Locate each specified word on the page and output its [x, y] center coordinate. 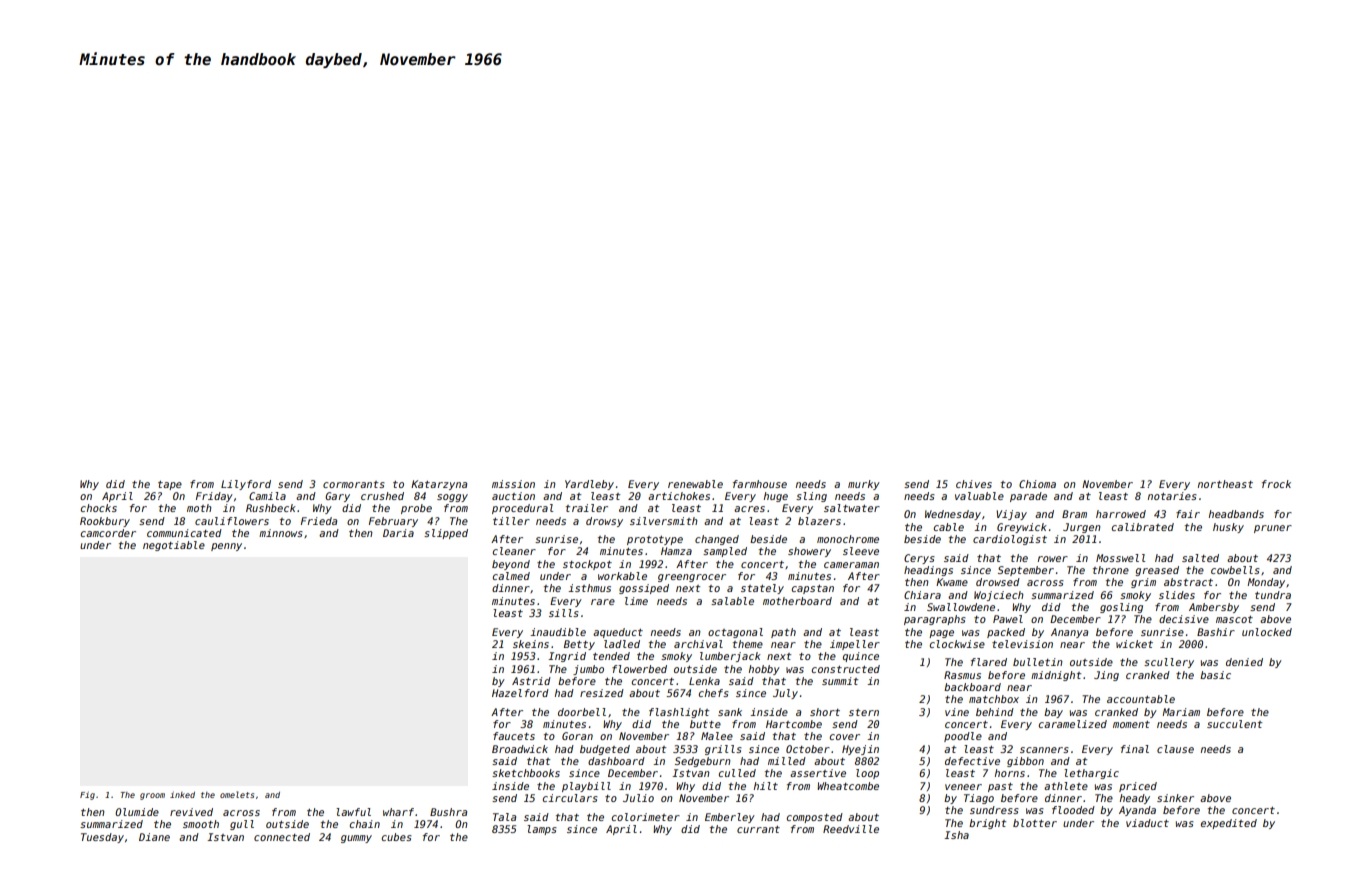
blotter [1035, 823]
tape [170, 485]
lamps [542, 830]
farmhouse [760, 484]
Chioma [1037, 484]
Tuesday [102, 838]
